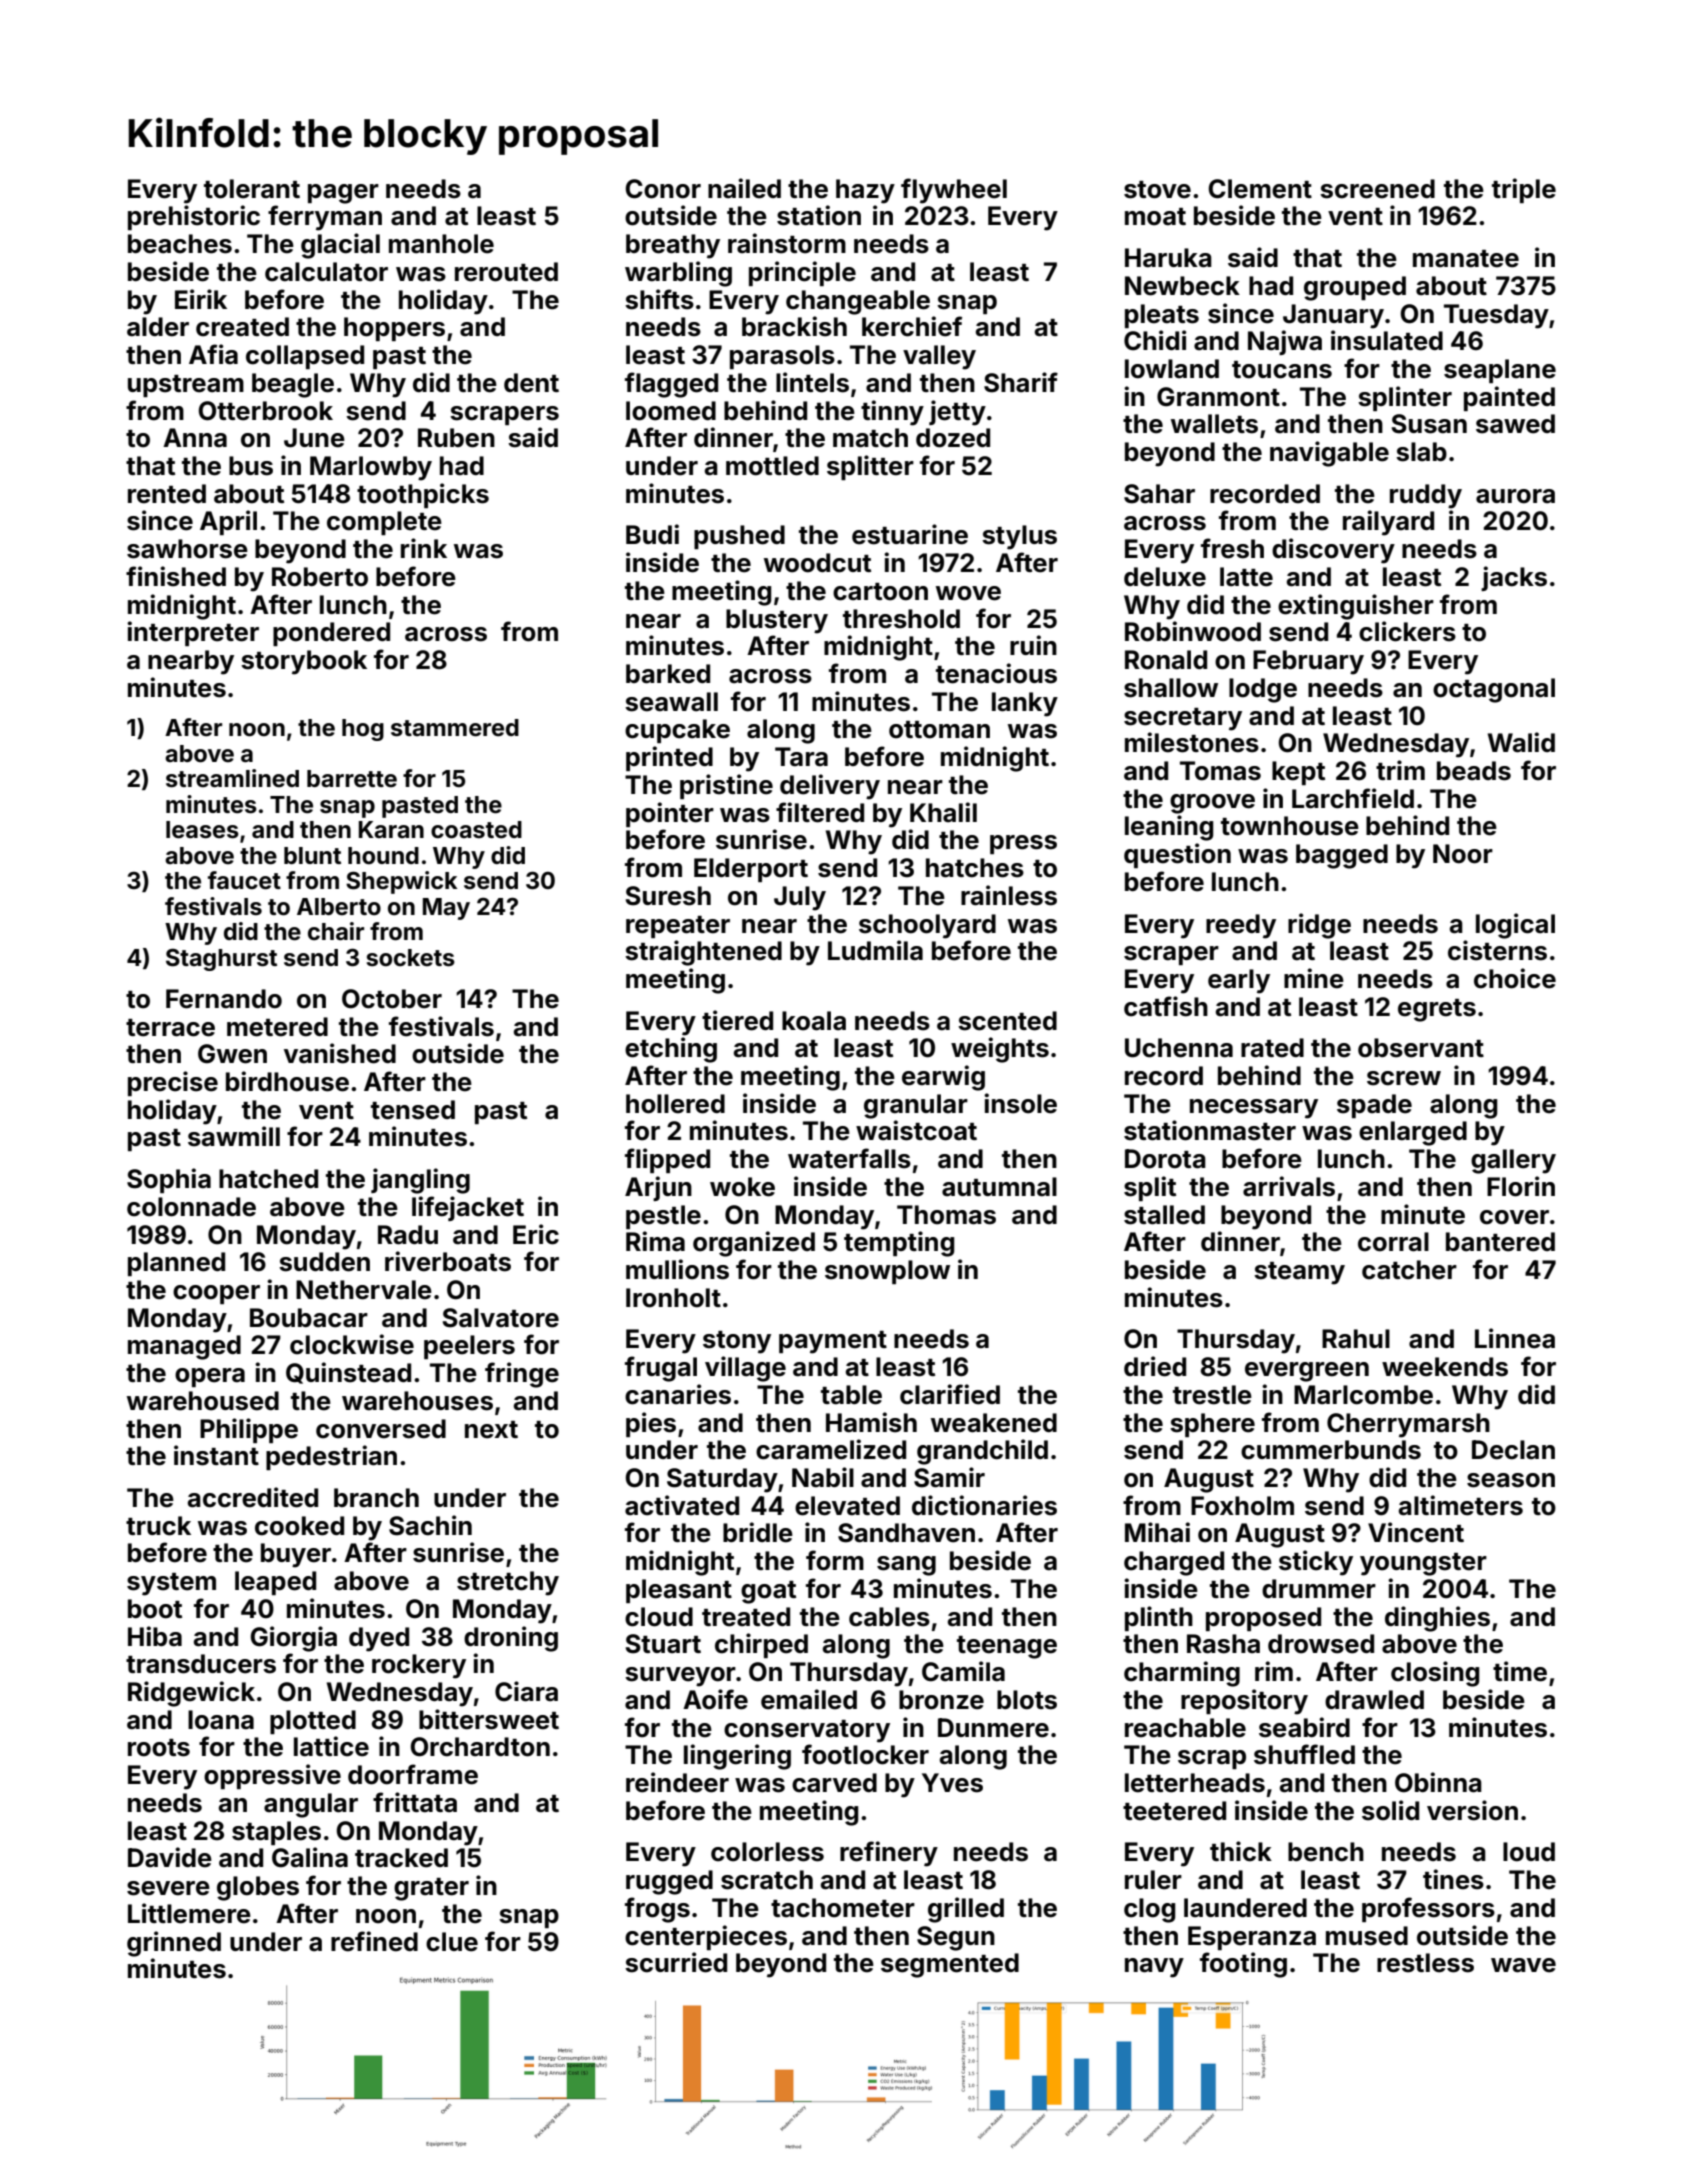 Image resolution: width=1683 pixels, height=2178 pixels. What do you see at coordinates (423, 495) in the screenshot?
I see `toothpicks` at bounding box center [423, 495].
